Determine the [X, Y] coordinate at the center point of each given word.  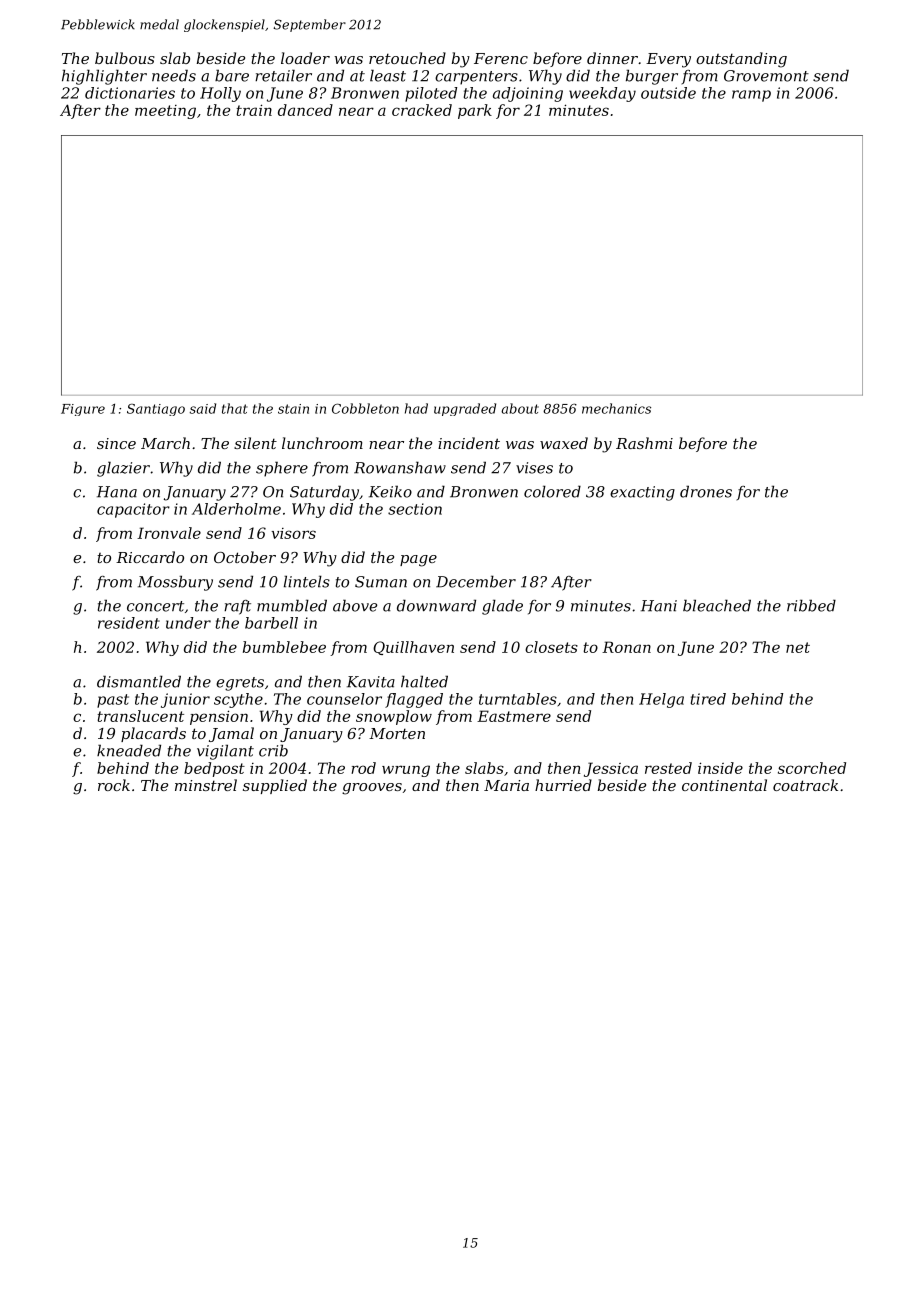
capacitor [133, 510]
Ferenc [501, 58]
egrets [240, 684]
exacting [642, 493]
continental [724, 785]
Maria [506, 785]
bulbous [125, 58]
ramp [751, 96]
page [418, 561]
